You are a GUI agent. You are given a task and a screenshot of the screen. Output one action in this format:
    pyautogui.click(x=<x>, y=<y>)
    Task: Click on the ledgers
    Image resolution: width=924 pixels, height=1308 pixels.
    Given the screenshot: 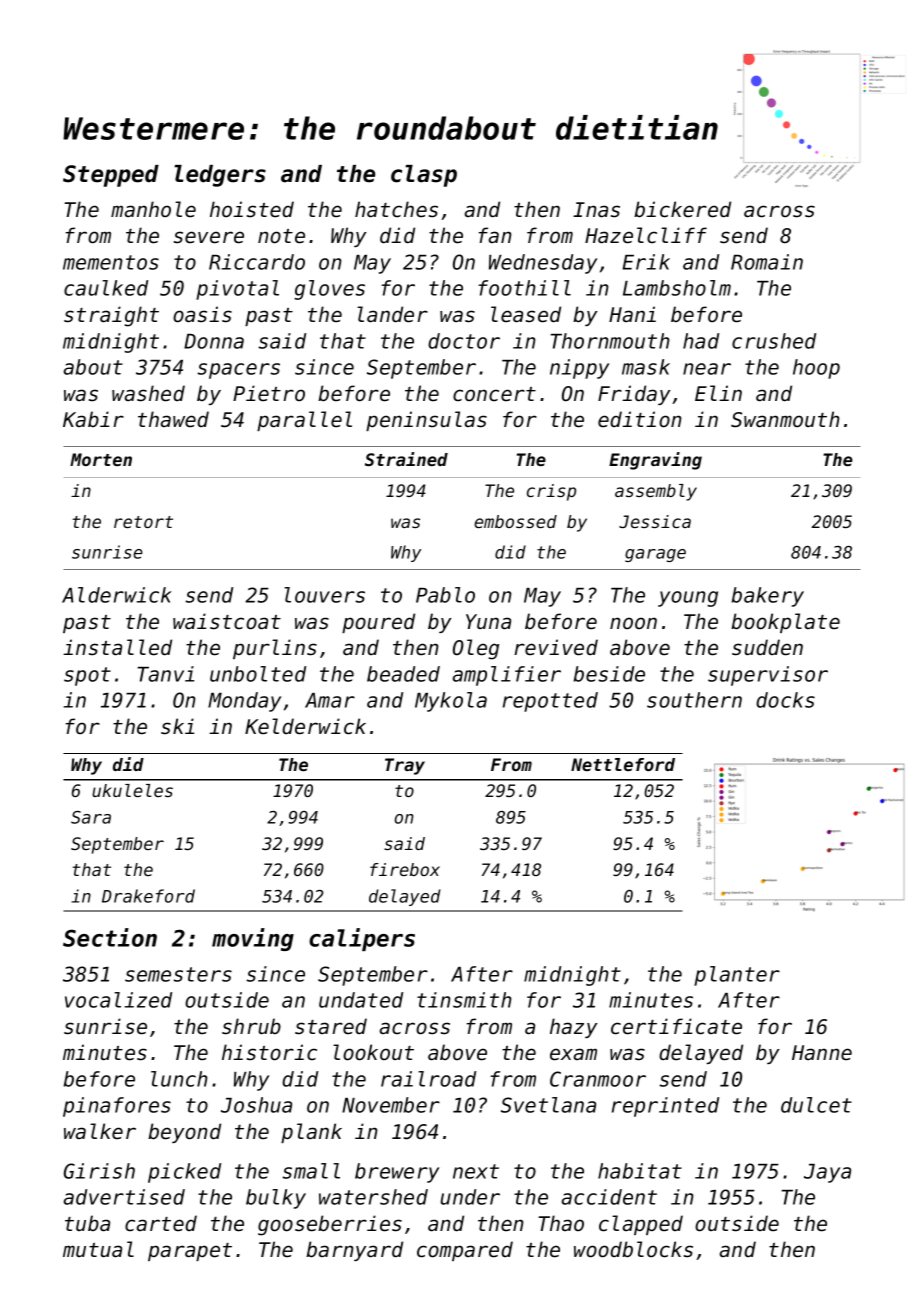 What is the action you would take?
    pyautogui.click(x=220, y=176)
